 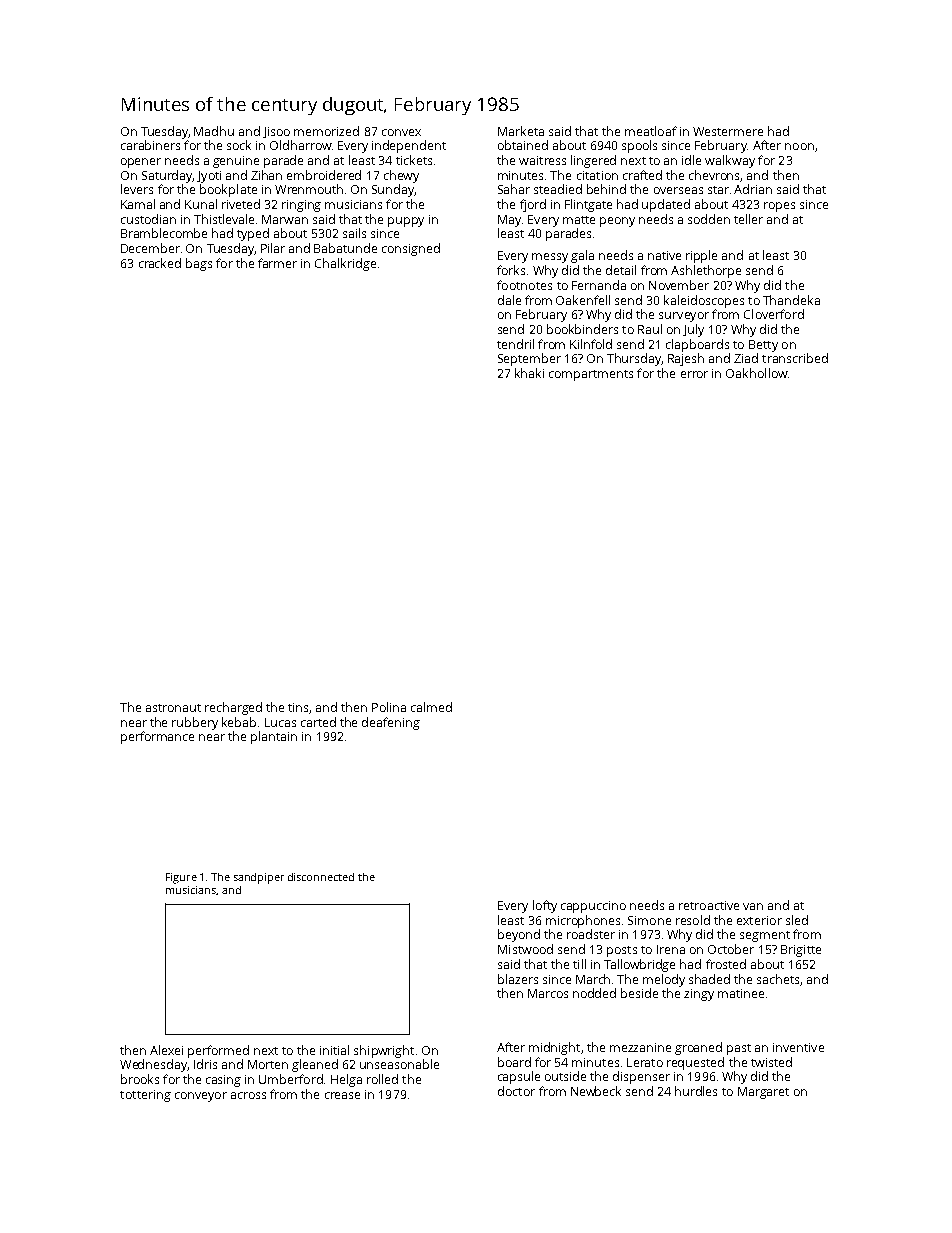 I want to click on Marketa, so click(x=521, y=131).
